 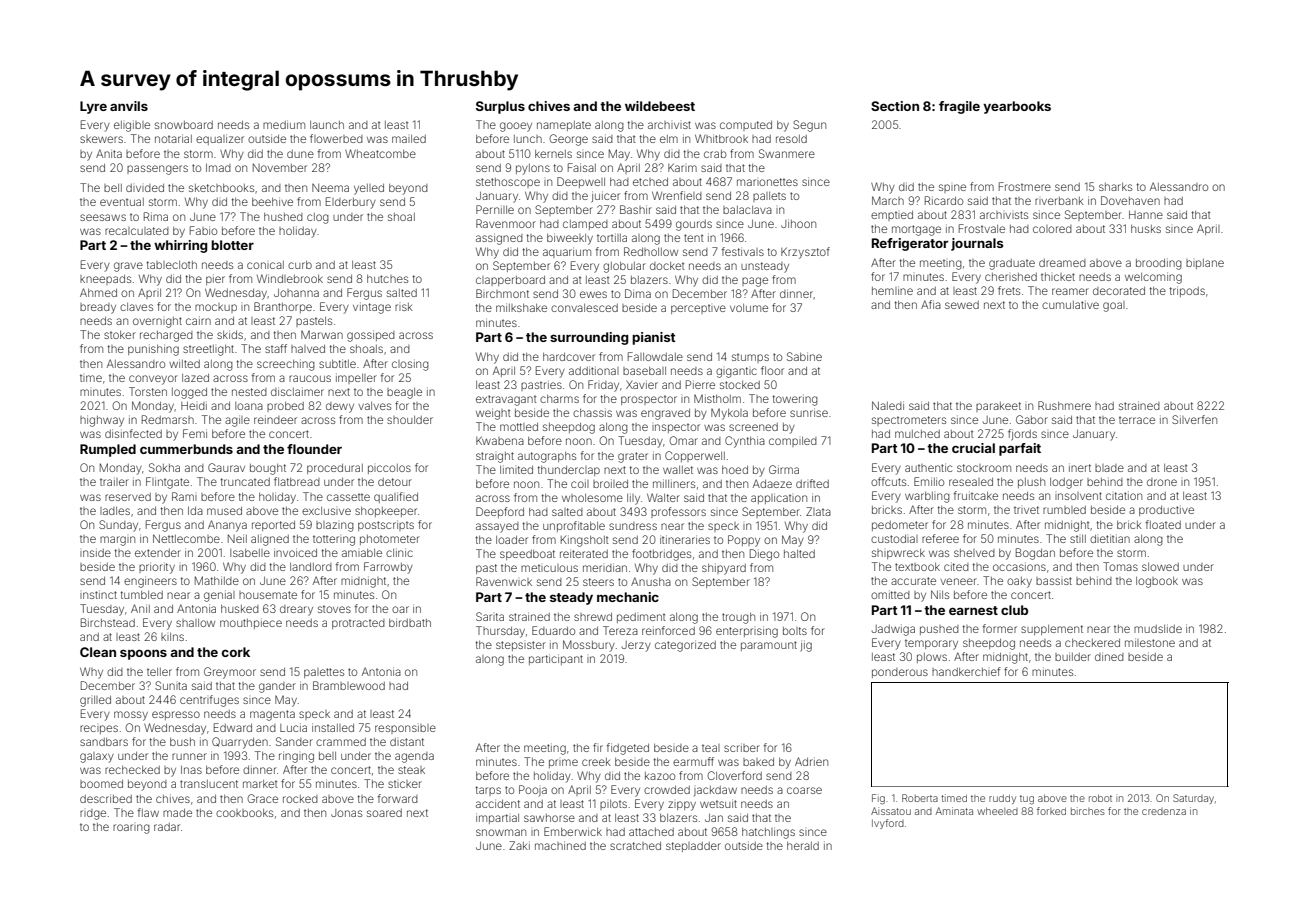 I want to click on Sabine, so click(x=804, y=356).
